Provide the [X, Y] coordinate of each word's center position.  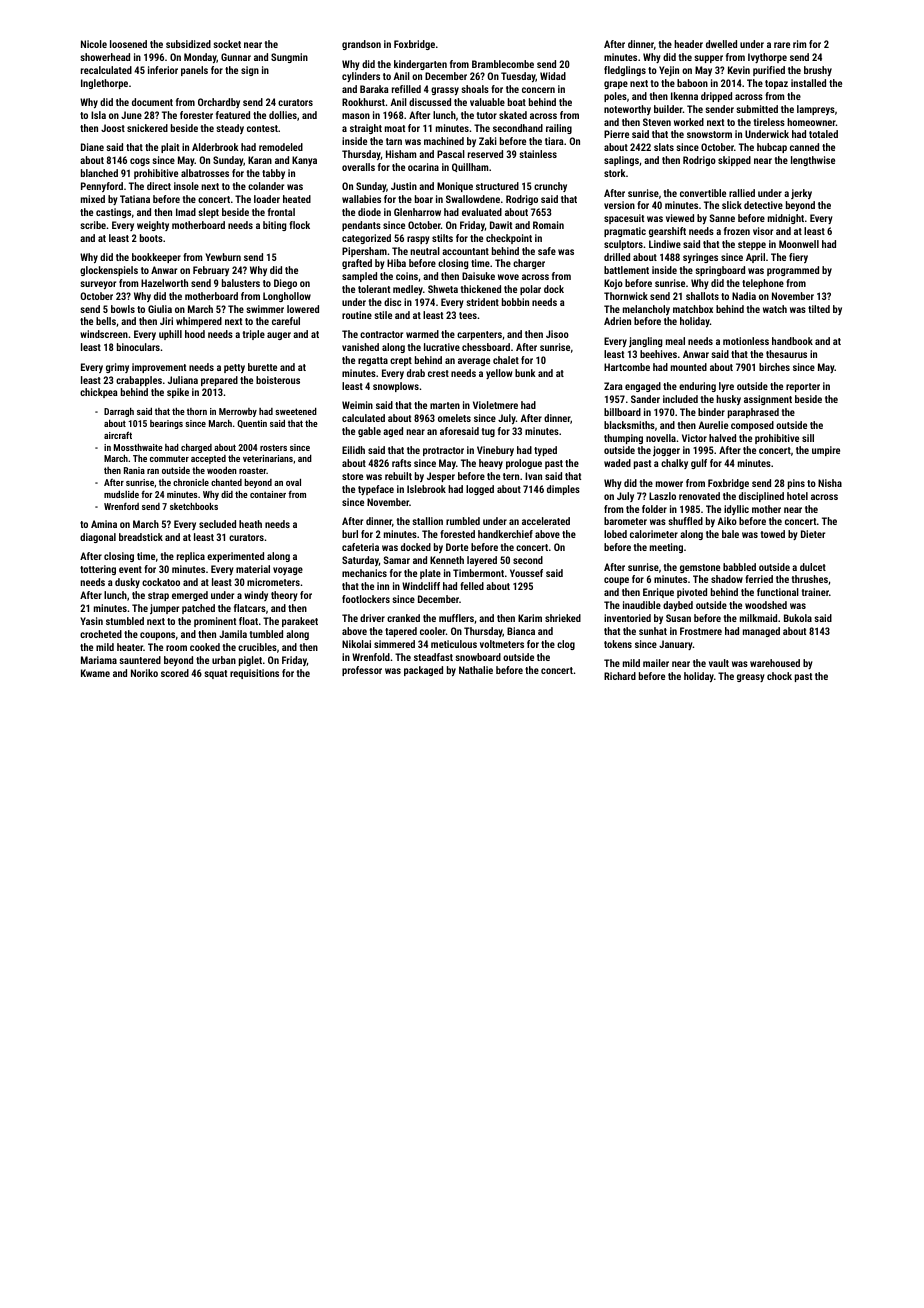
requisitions [254, 674]
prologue [524, 464]
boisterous [278, 380]
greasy [751, 678]
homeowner [811, 122]
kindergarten [420, 65]
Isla [98, 115]
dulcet [813, 567]
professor [362, 671]
